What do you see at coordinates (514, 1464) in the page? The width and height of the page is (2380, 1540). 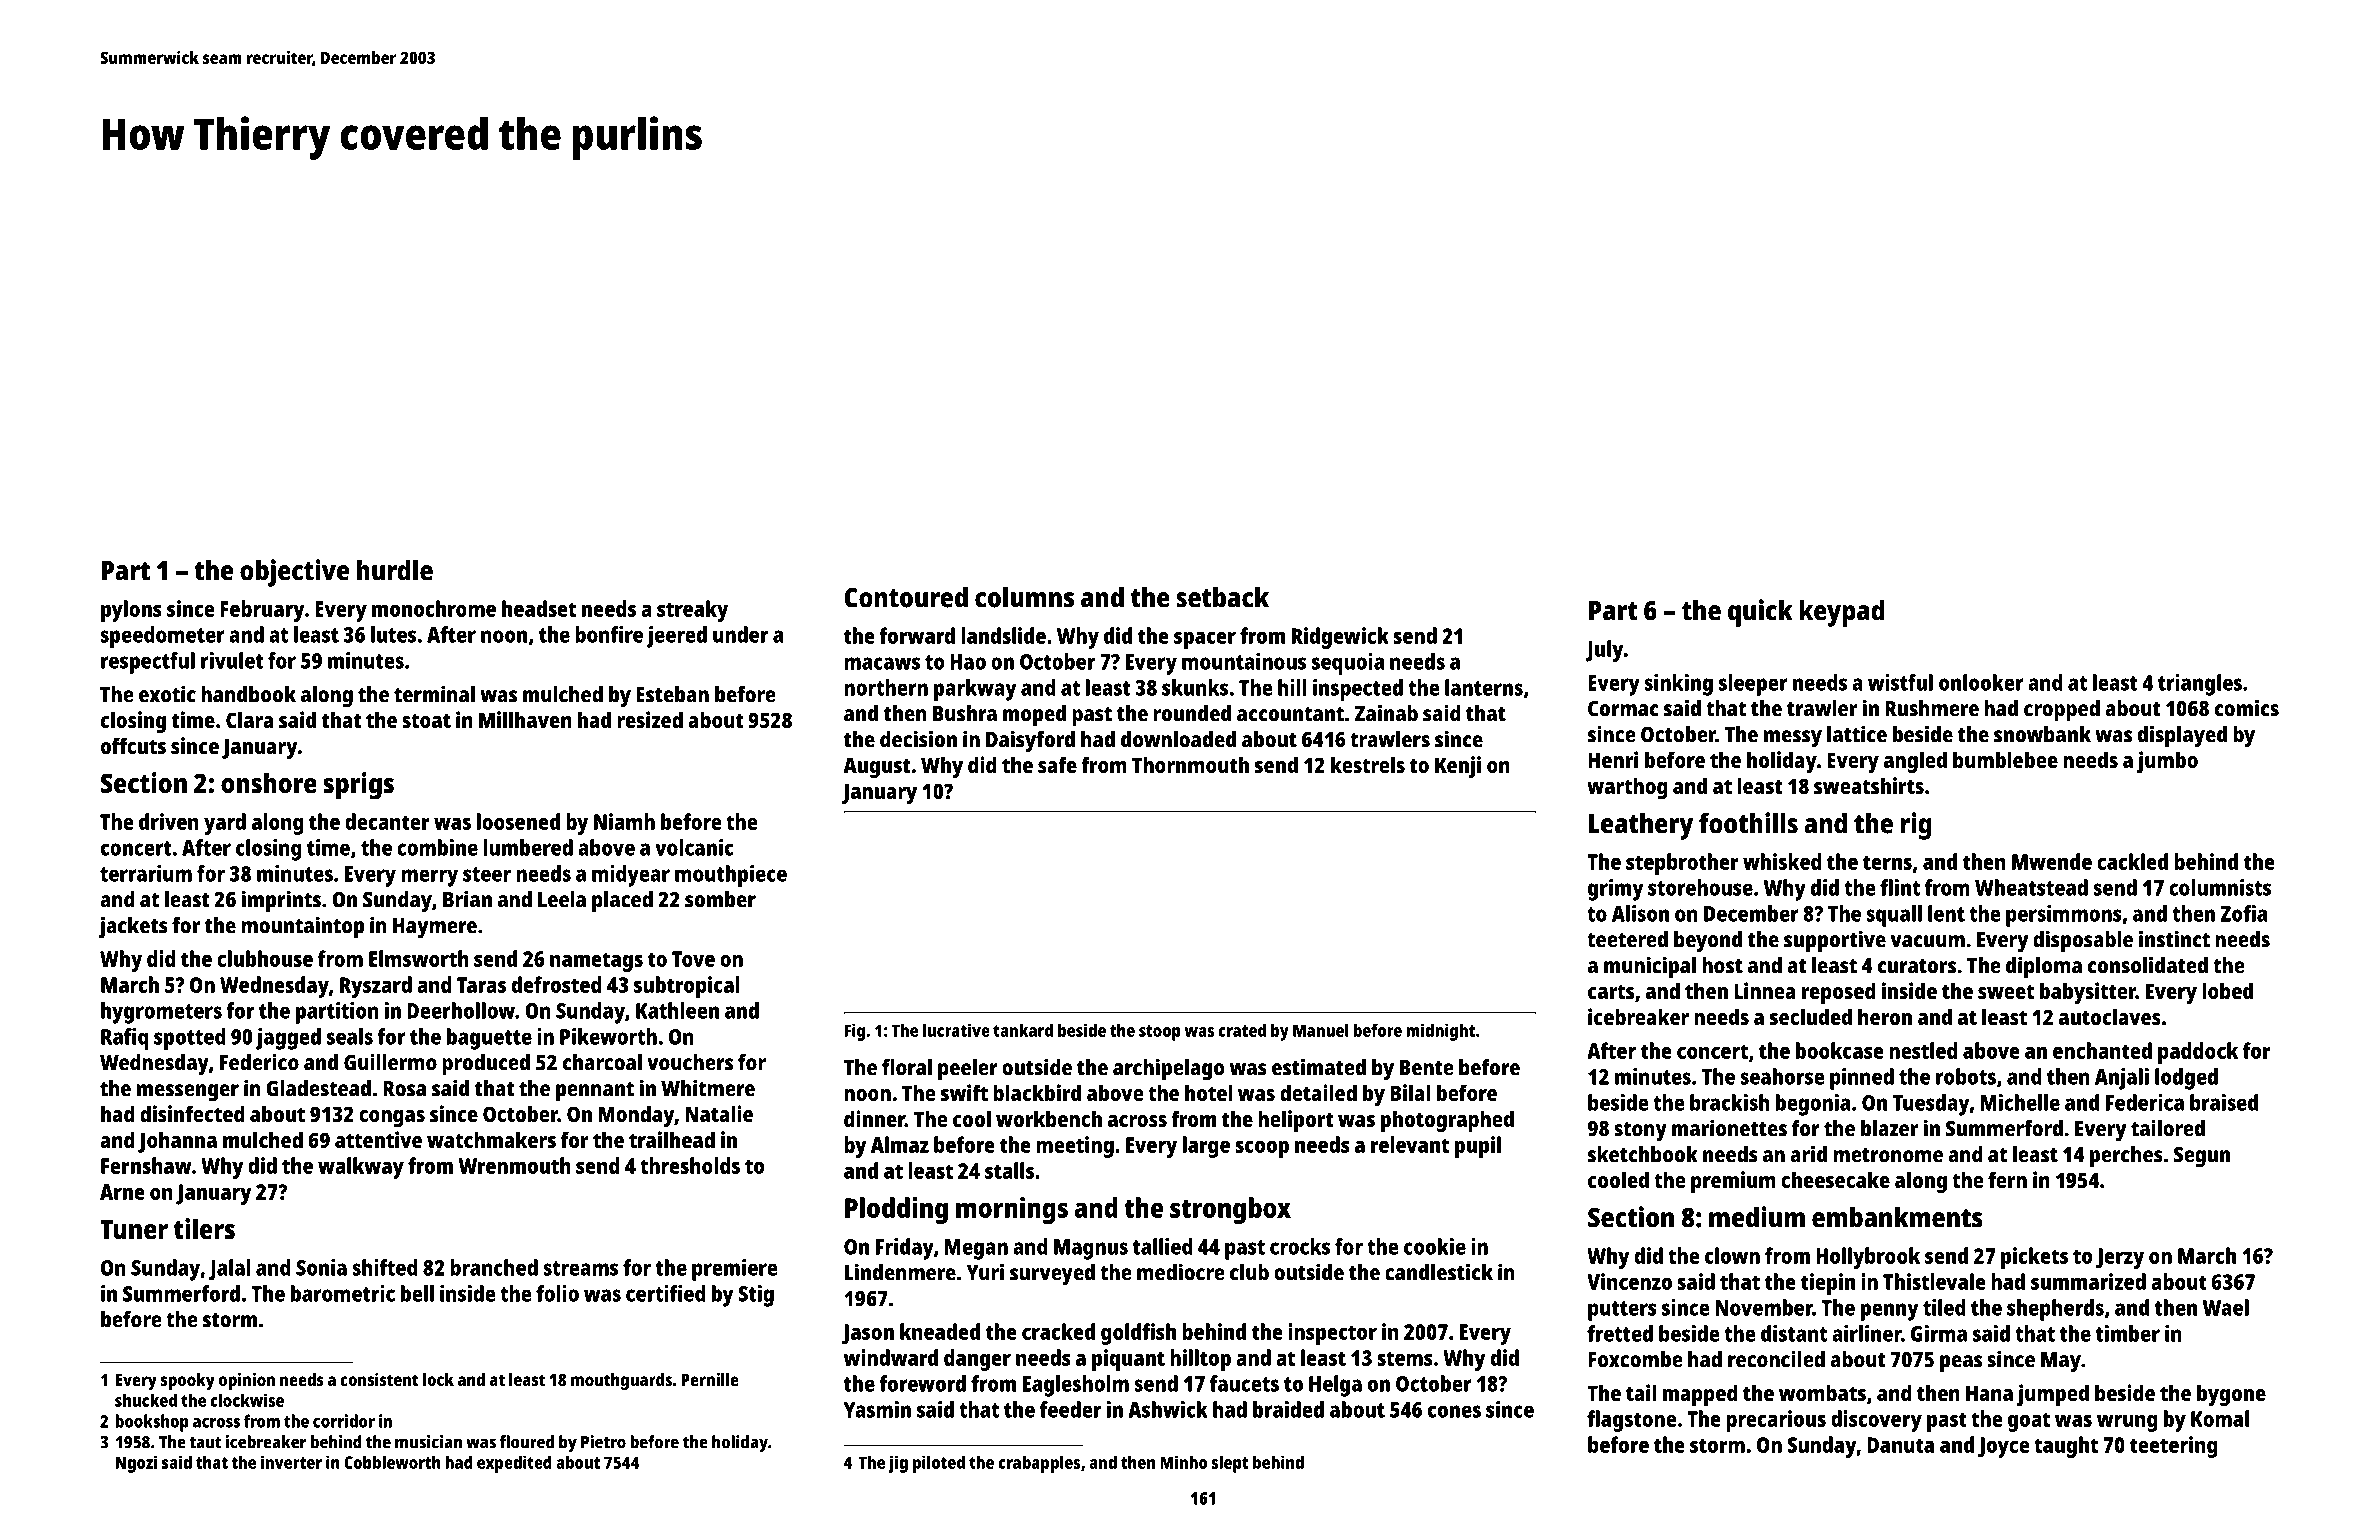 I see `expedited` at bounding box center [514, 1464].
